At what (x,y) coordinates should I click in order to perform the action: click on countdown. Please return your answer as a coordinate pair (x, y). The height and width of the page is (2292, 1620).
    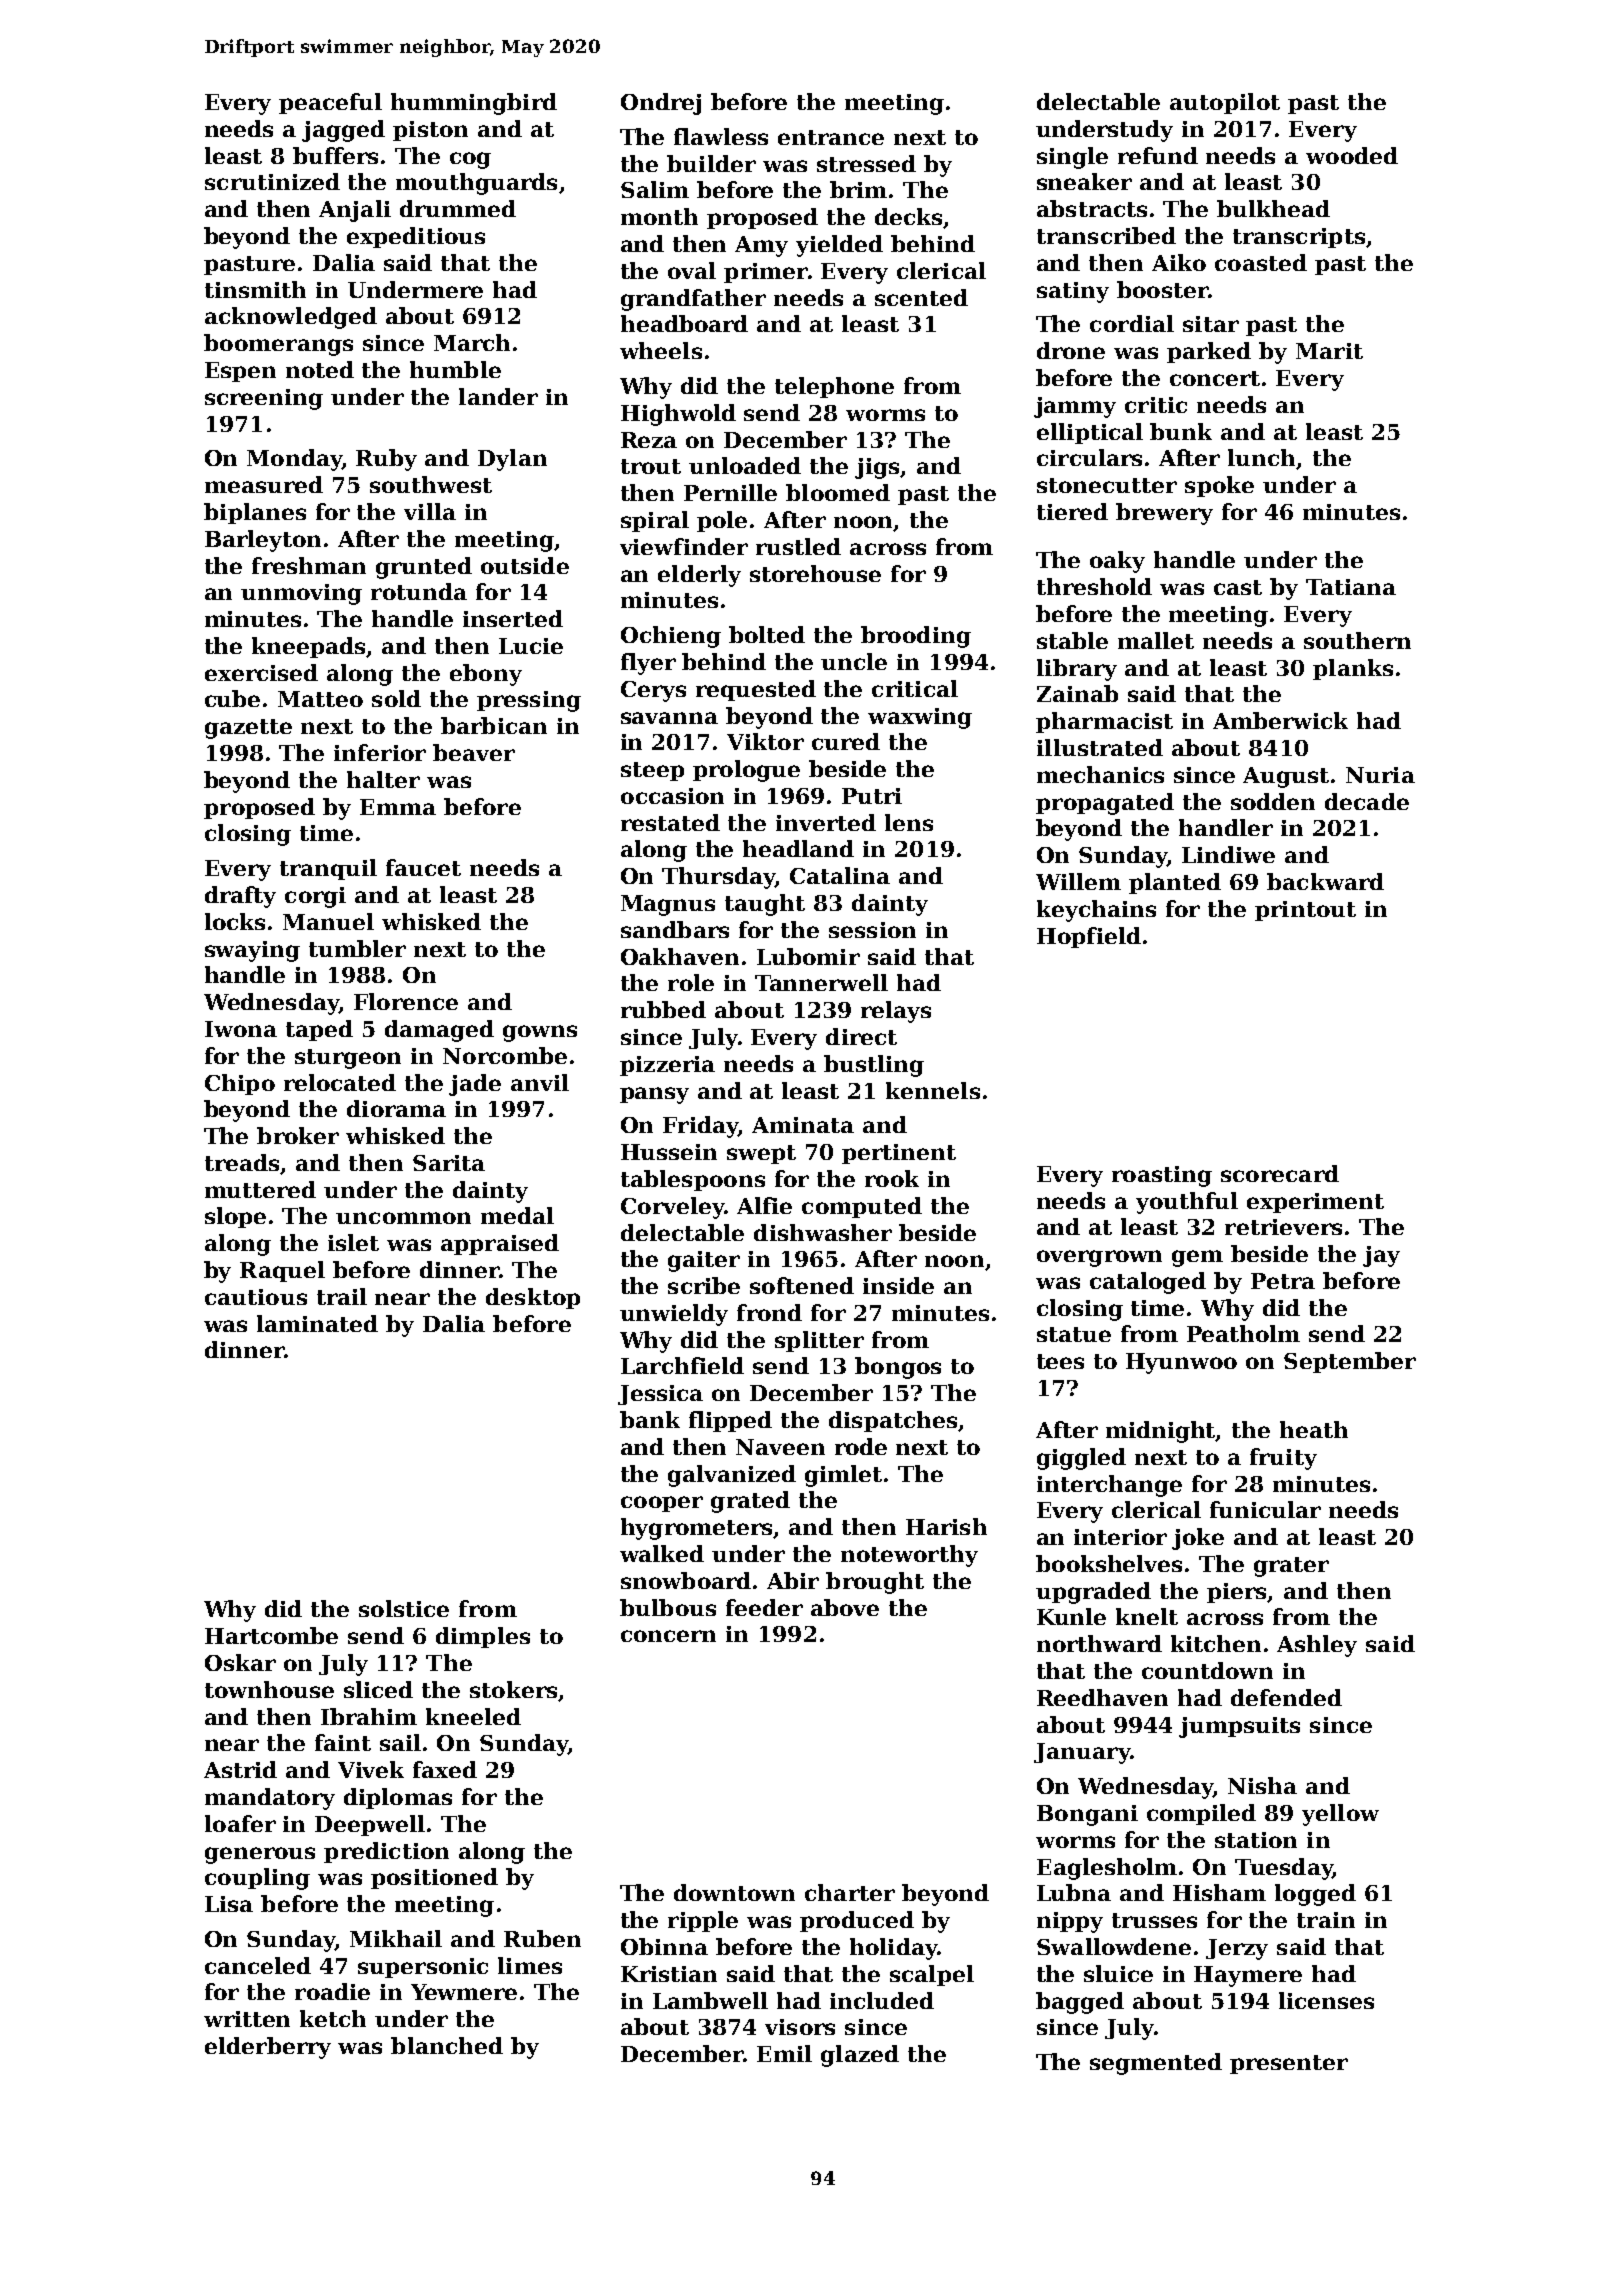
    Looking at the image, I should click on (1207, 1670).
